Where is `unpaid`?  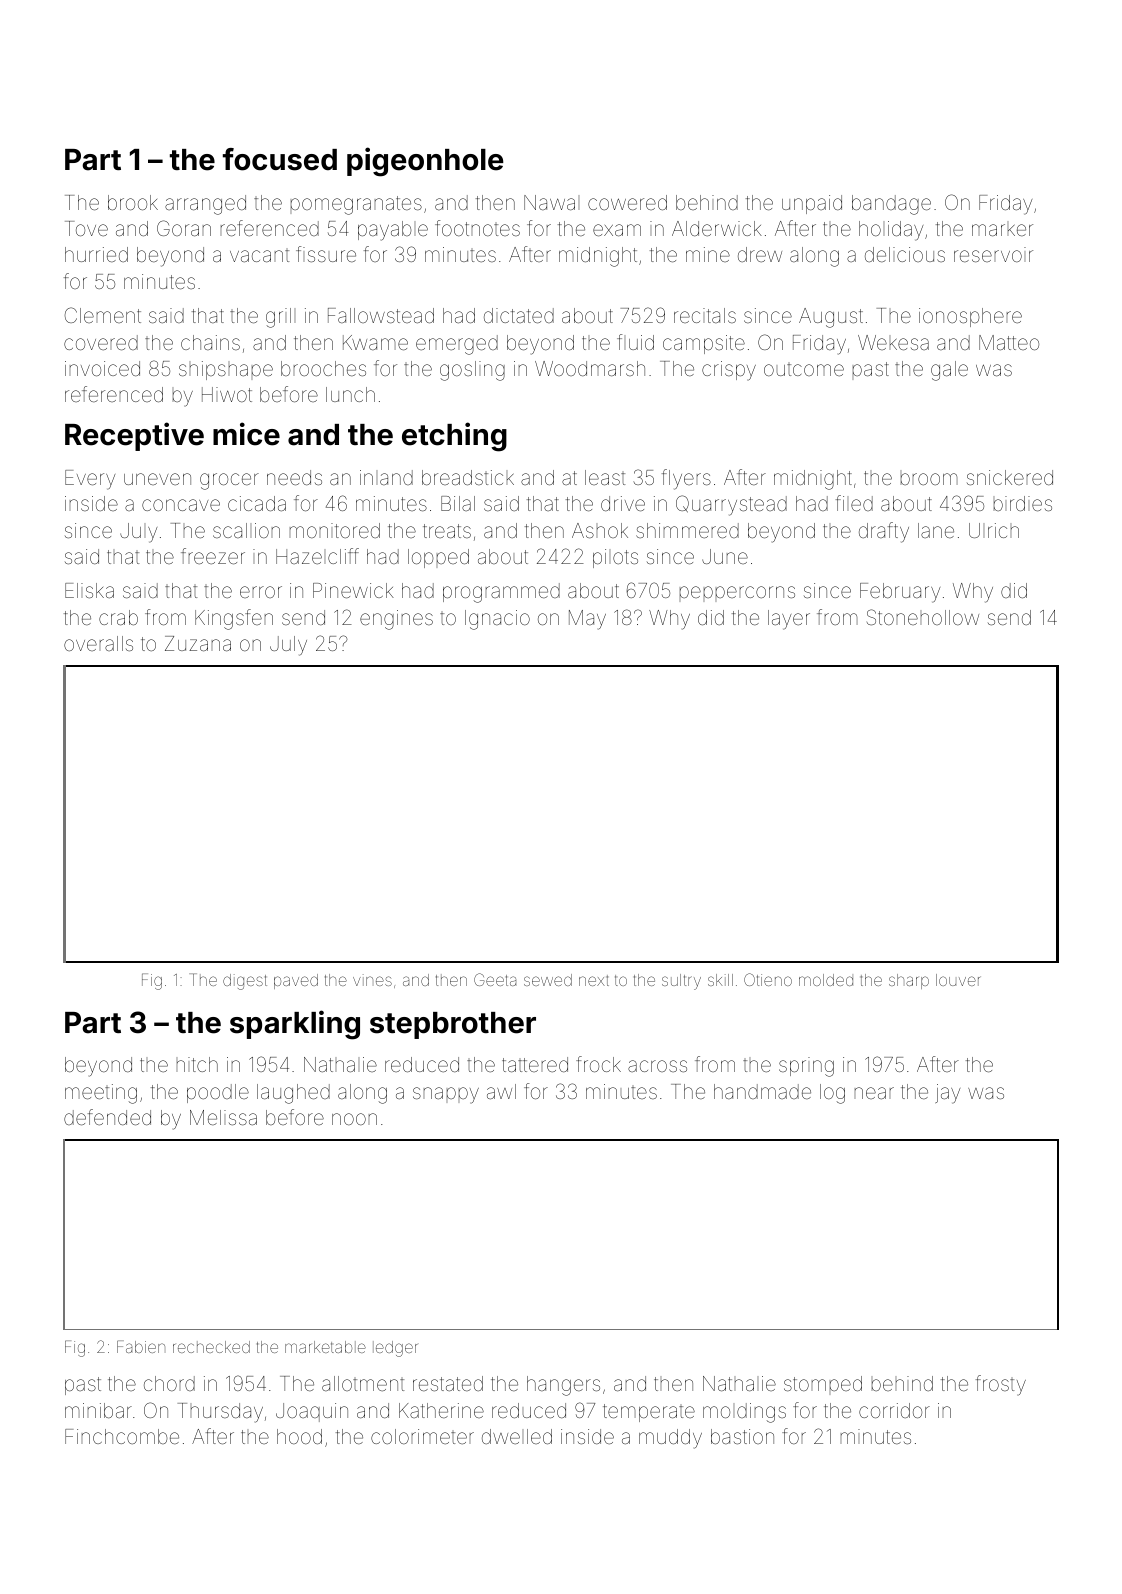
unpaid is located at coordinates (812, 204).
